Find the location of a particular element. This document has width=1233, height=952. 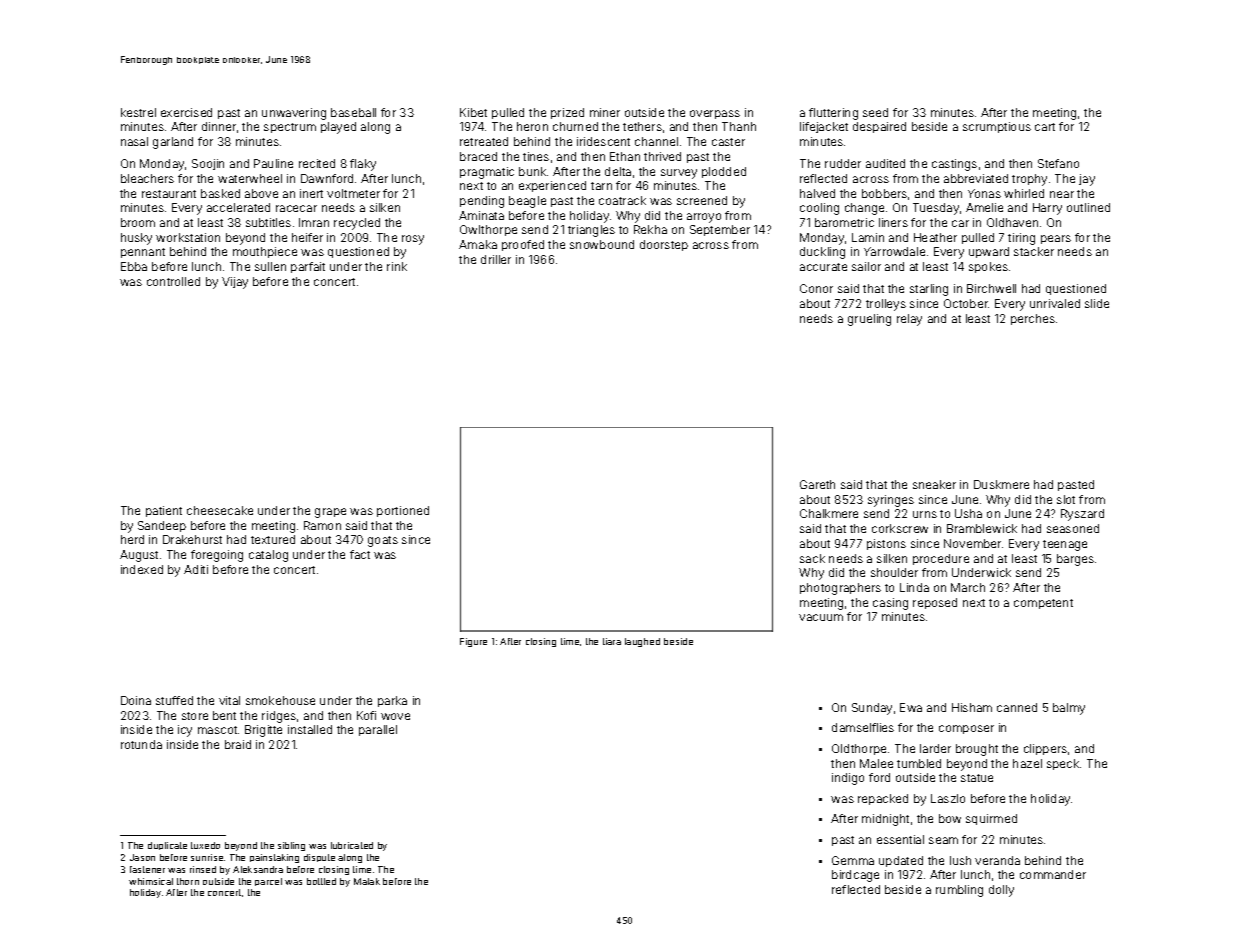

perches is located at coordinates (1033, 319).
